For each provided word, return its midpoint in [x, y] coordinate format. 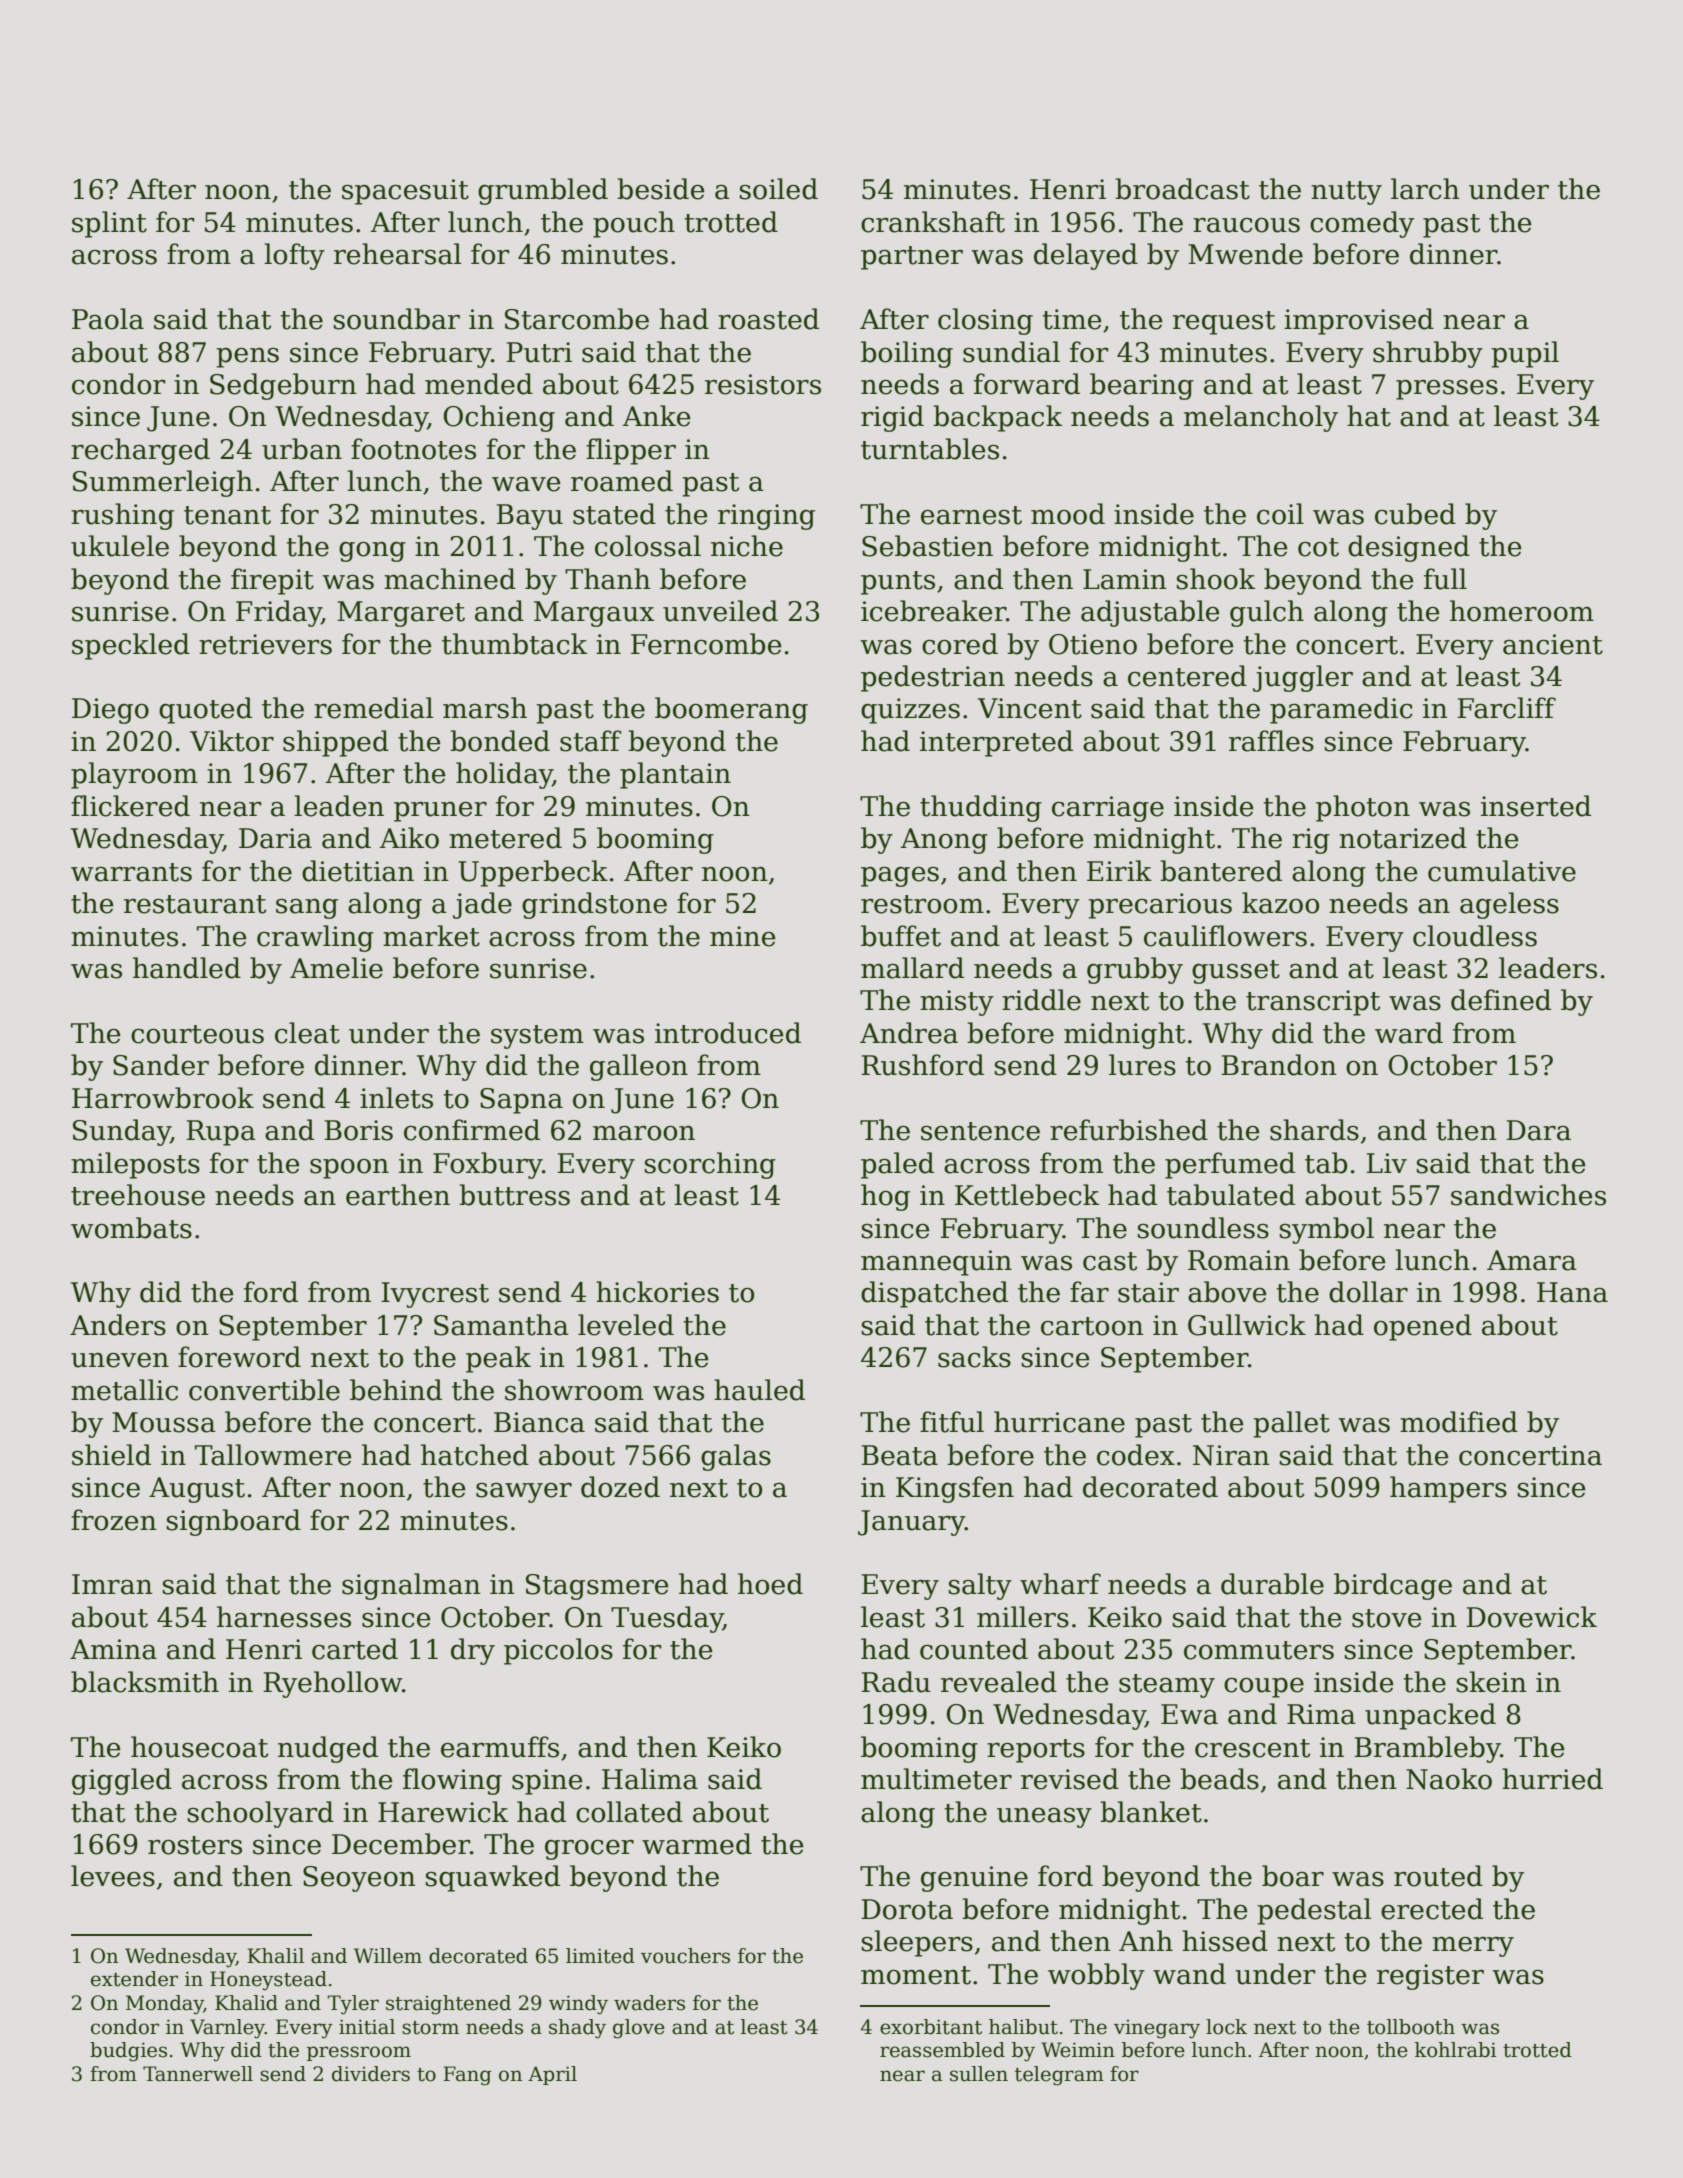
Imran [112, 1584]
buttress [514, 1195]
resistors [763, 384]
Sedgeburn [283, 386]
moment [916, 1975]
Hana [1572, 1292]
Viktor [232, 741]
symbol [1326, 1230]
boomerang [731, 710]
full [1445, 579]
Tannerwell [198, 2074]
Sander [161, 1065]
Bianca [539, 1422]
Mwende [1245, 254]
